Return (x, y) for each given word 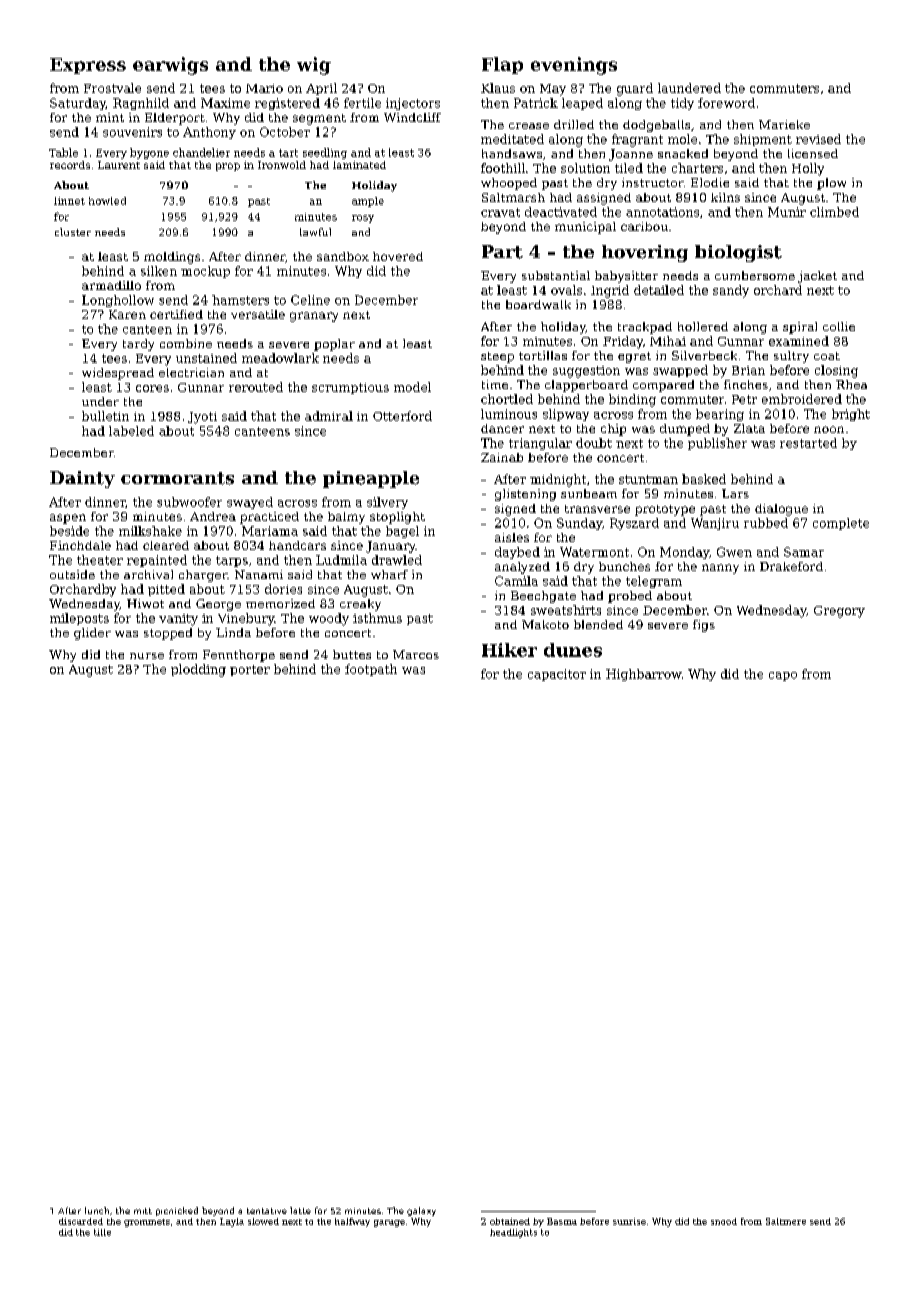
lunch (97, 1210)
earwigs (170, 66)
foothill (503, 168)
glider (92, 634)
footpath (371, 670)
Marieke (784, 124)
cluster (73, 232)
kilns (725, 197)
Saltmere (786, 1221)
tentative (267, 1211)
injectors (413, 104)
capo (783, 676)
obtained (510, 1221)
